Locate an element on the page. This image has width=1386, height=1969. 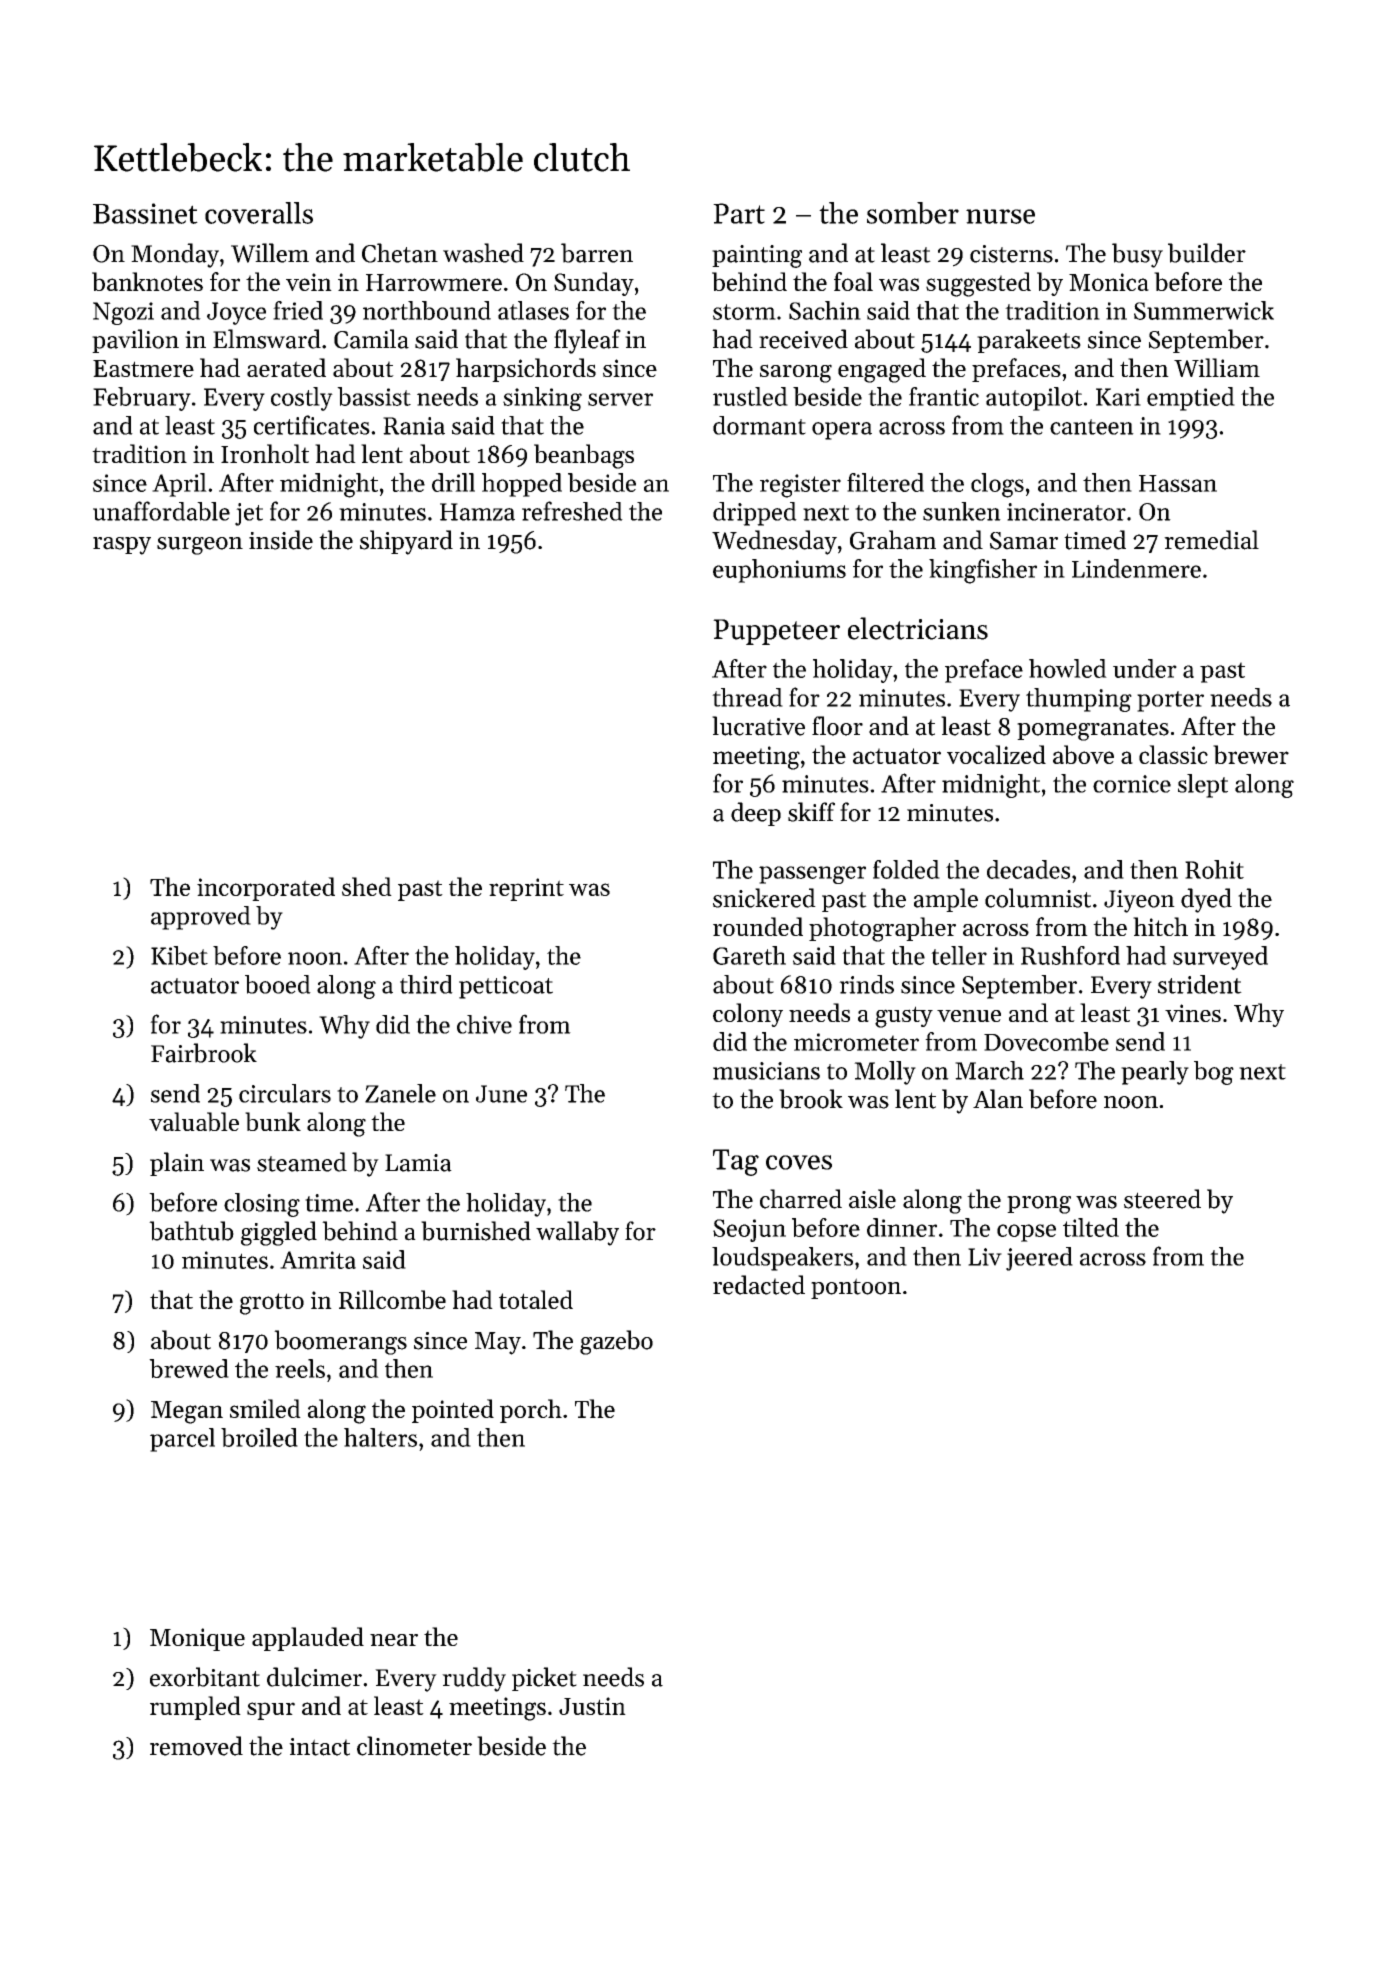
Part is located at coordinates (739, 213).
